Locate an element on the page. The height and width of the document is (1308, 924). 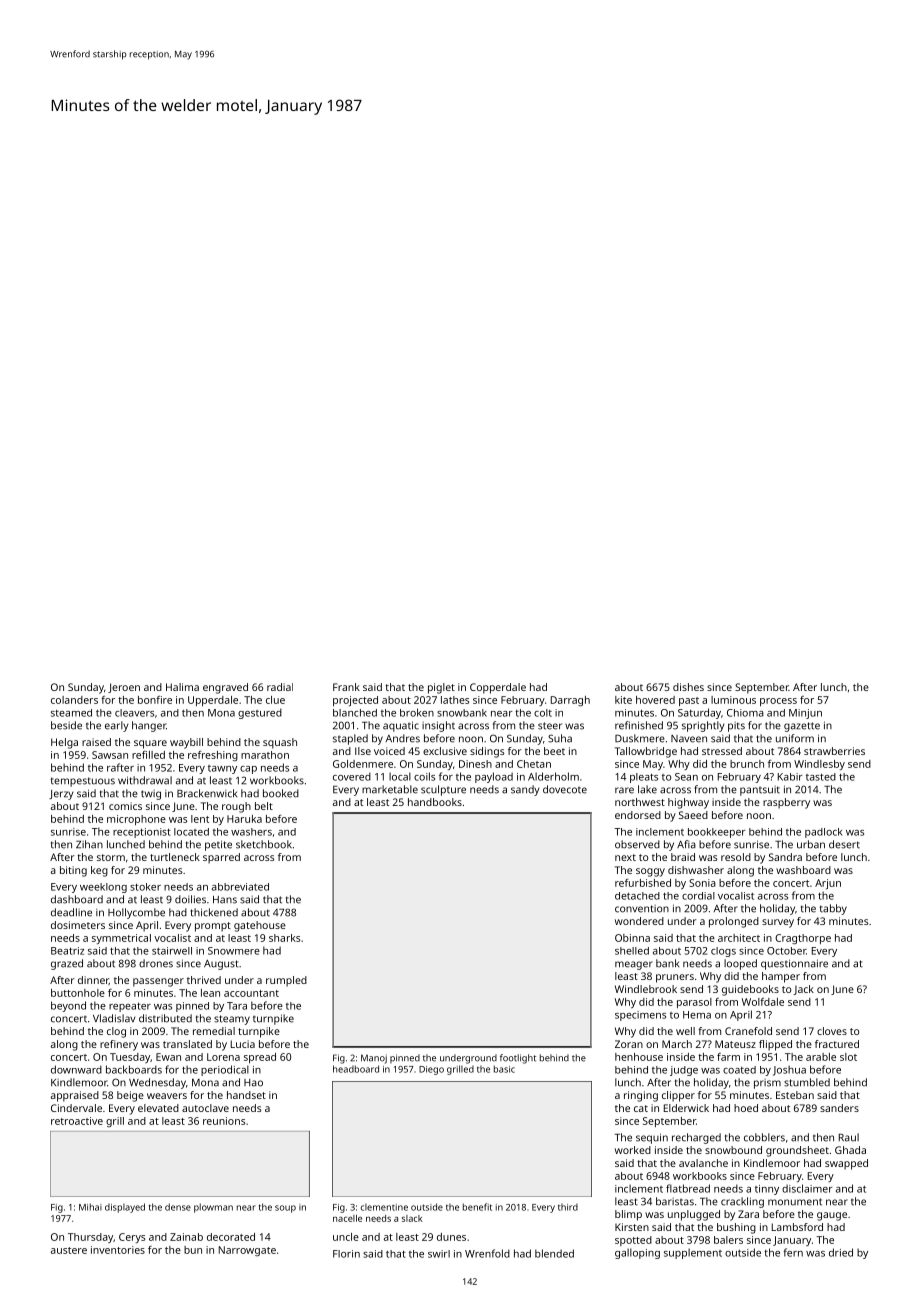
Halima is located at coordinates (182, 687).
